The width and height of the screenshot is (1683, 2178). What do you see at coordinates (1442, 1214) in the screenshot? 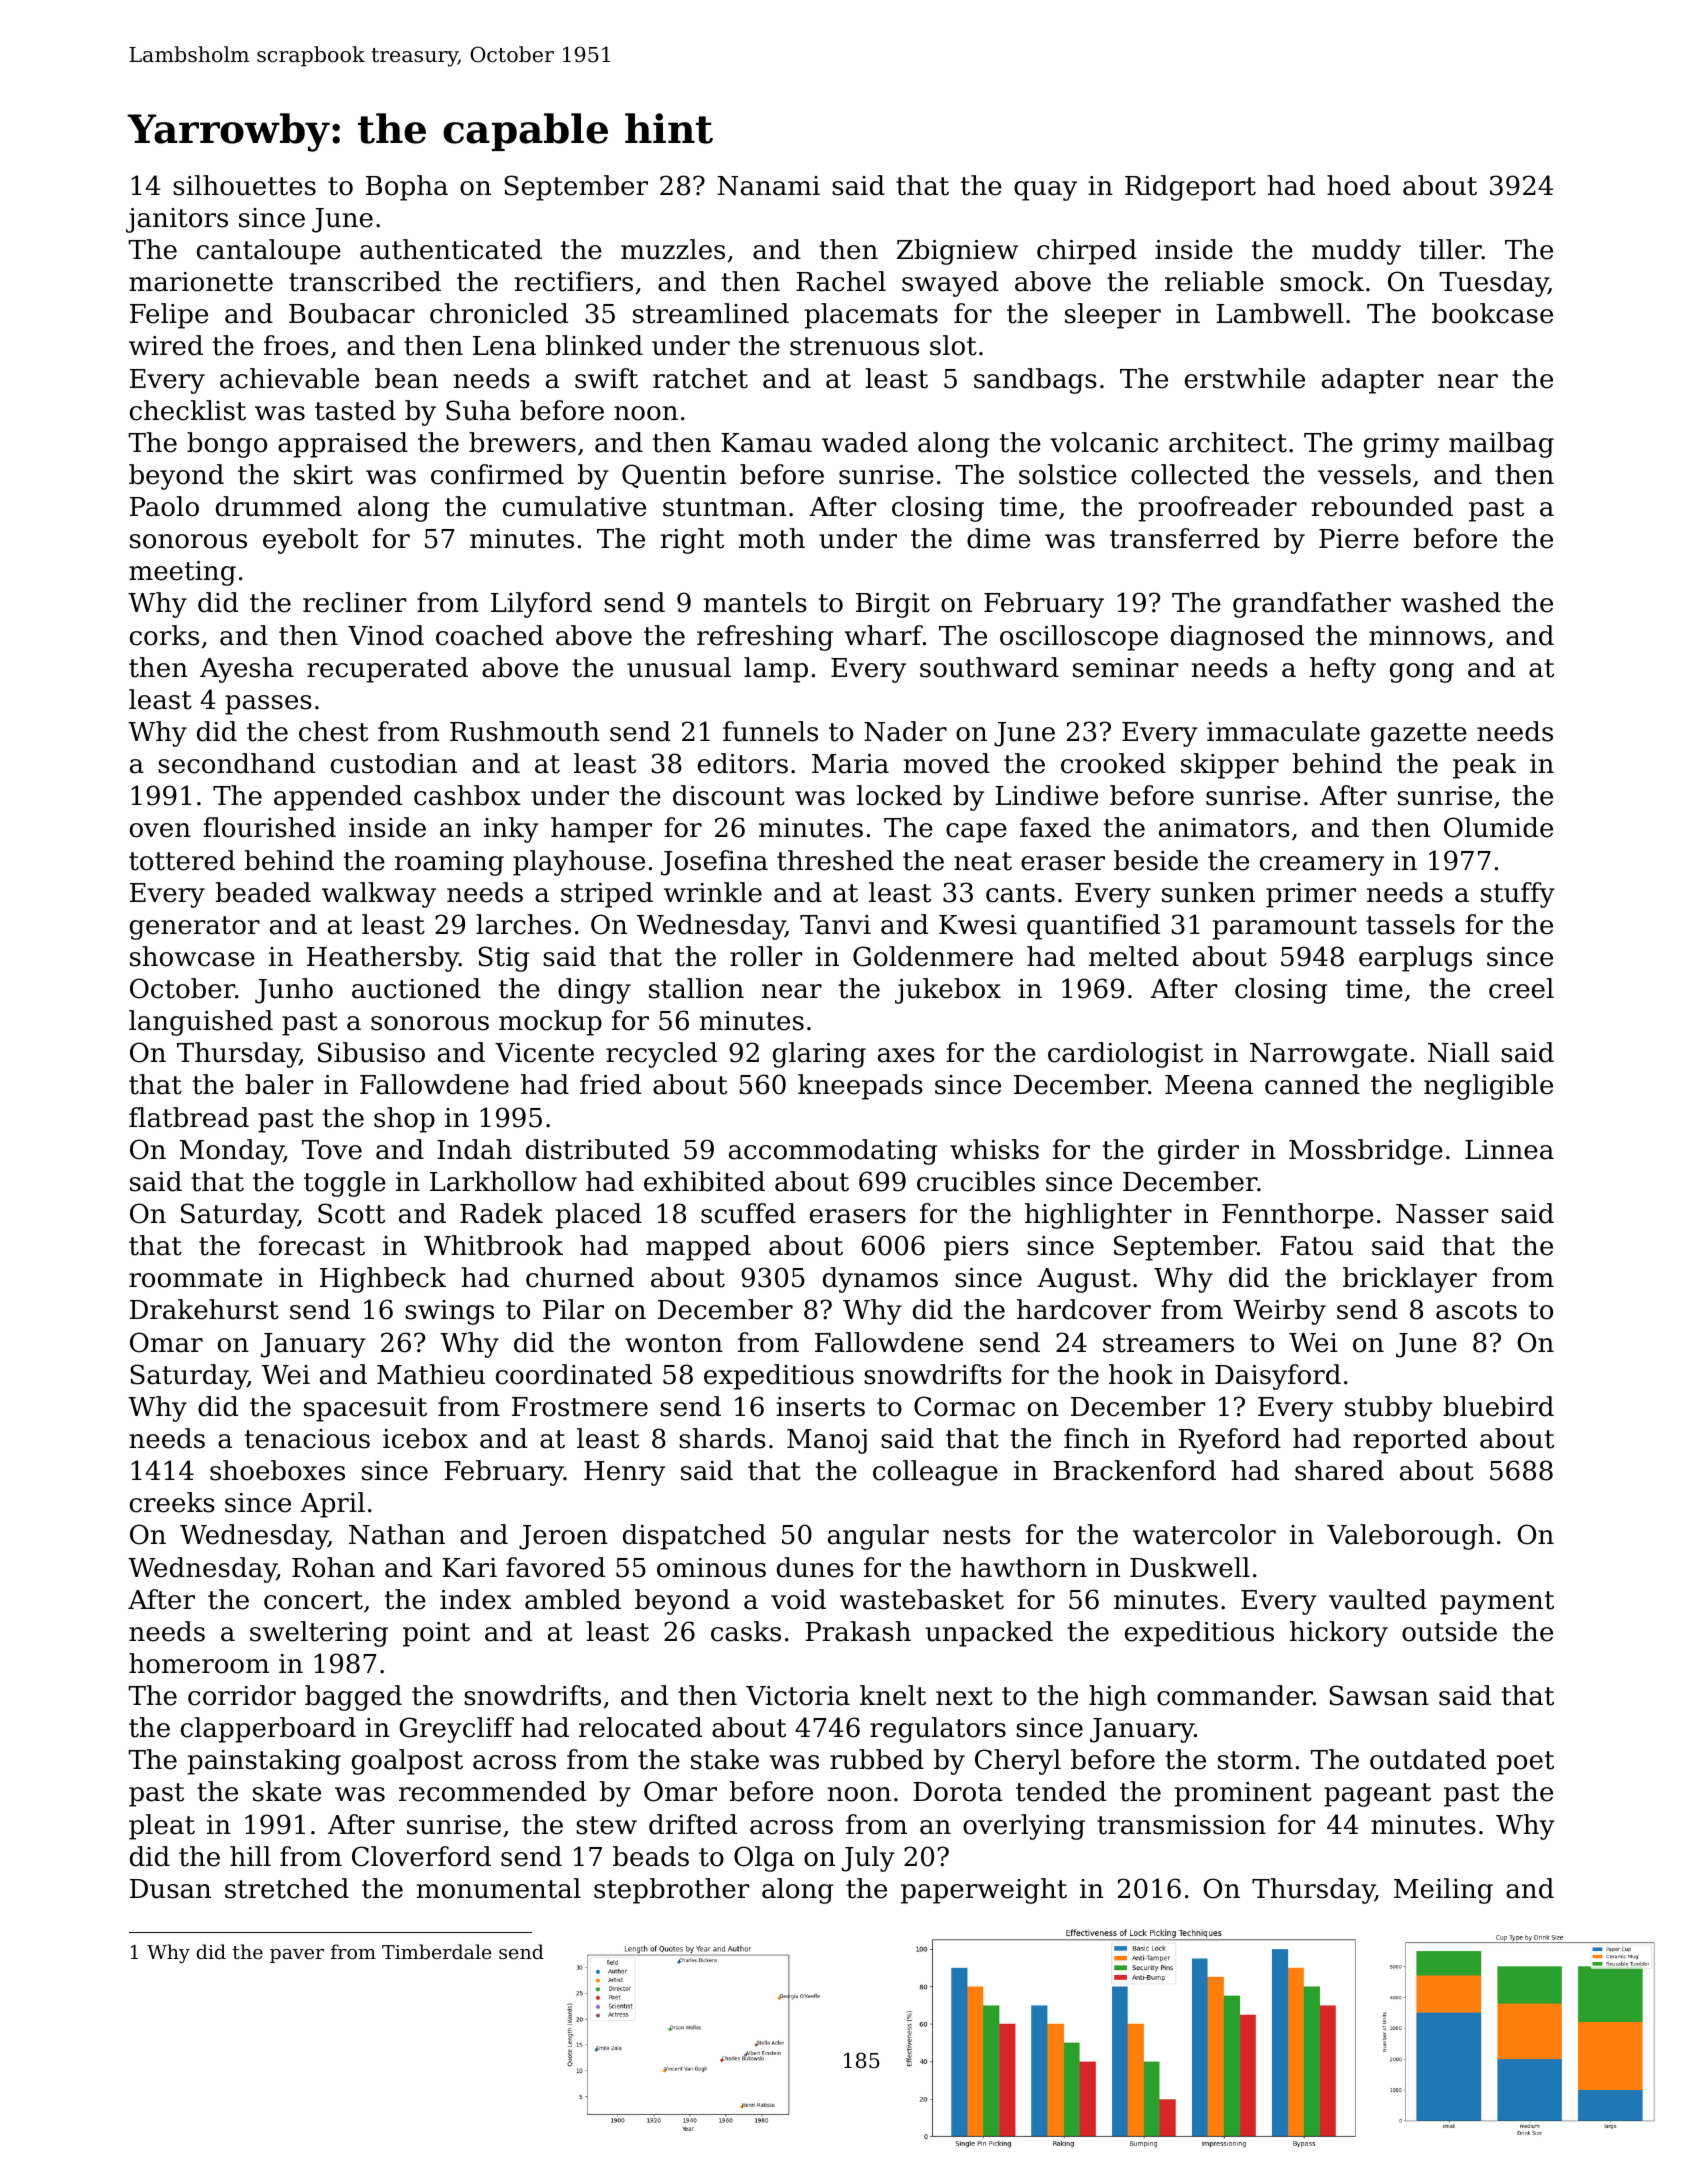
I see `Nasser` at bounding box center [1442, 1214].
